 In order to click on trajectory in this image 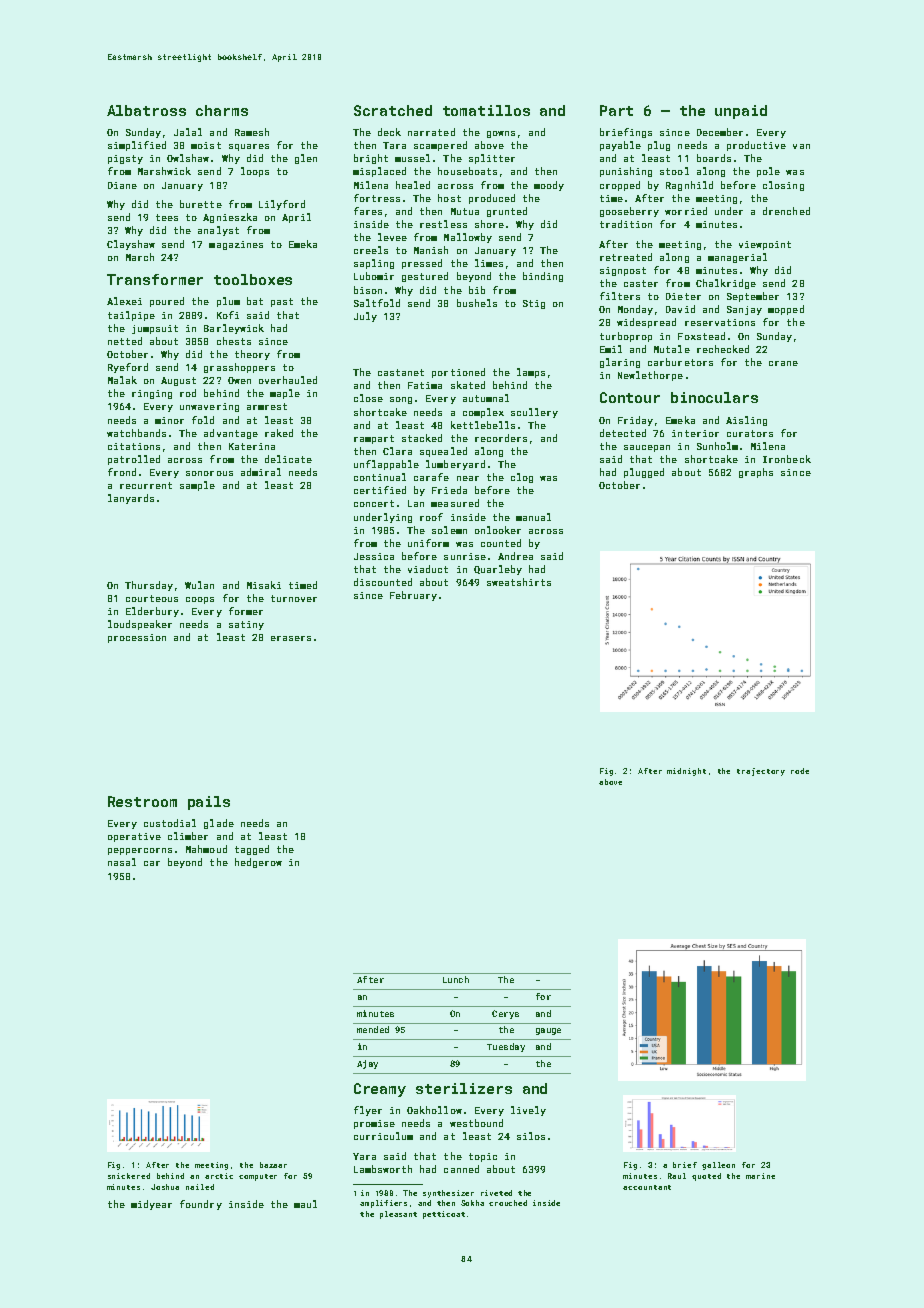, I will do `click(761, 772)`.
